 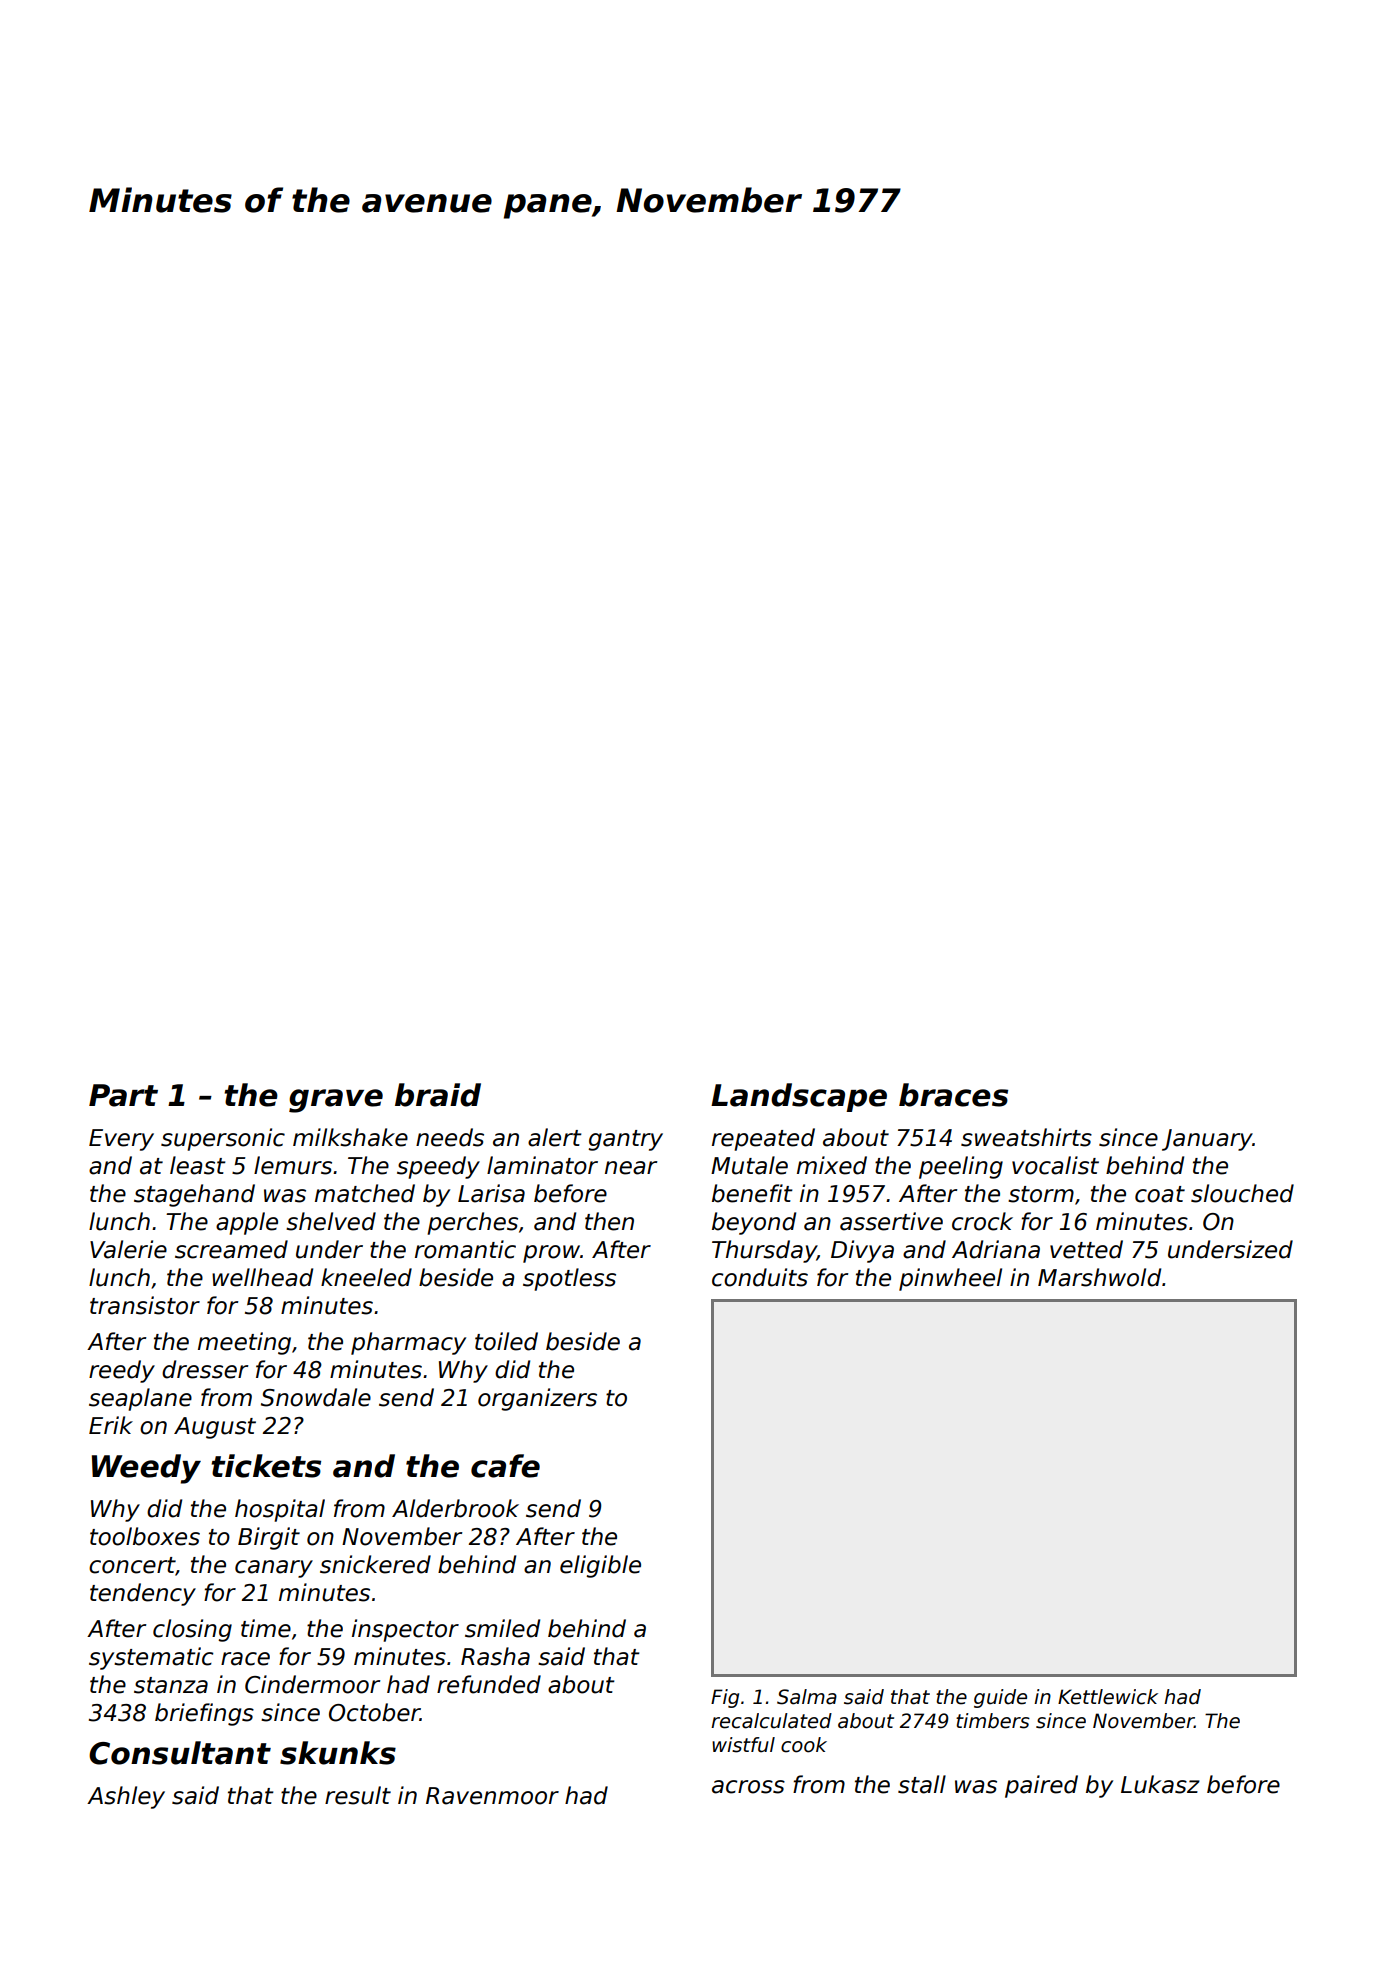 I want to click on tickets, so click(x=266, y=1466).
